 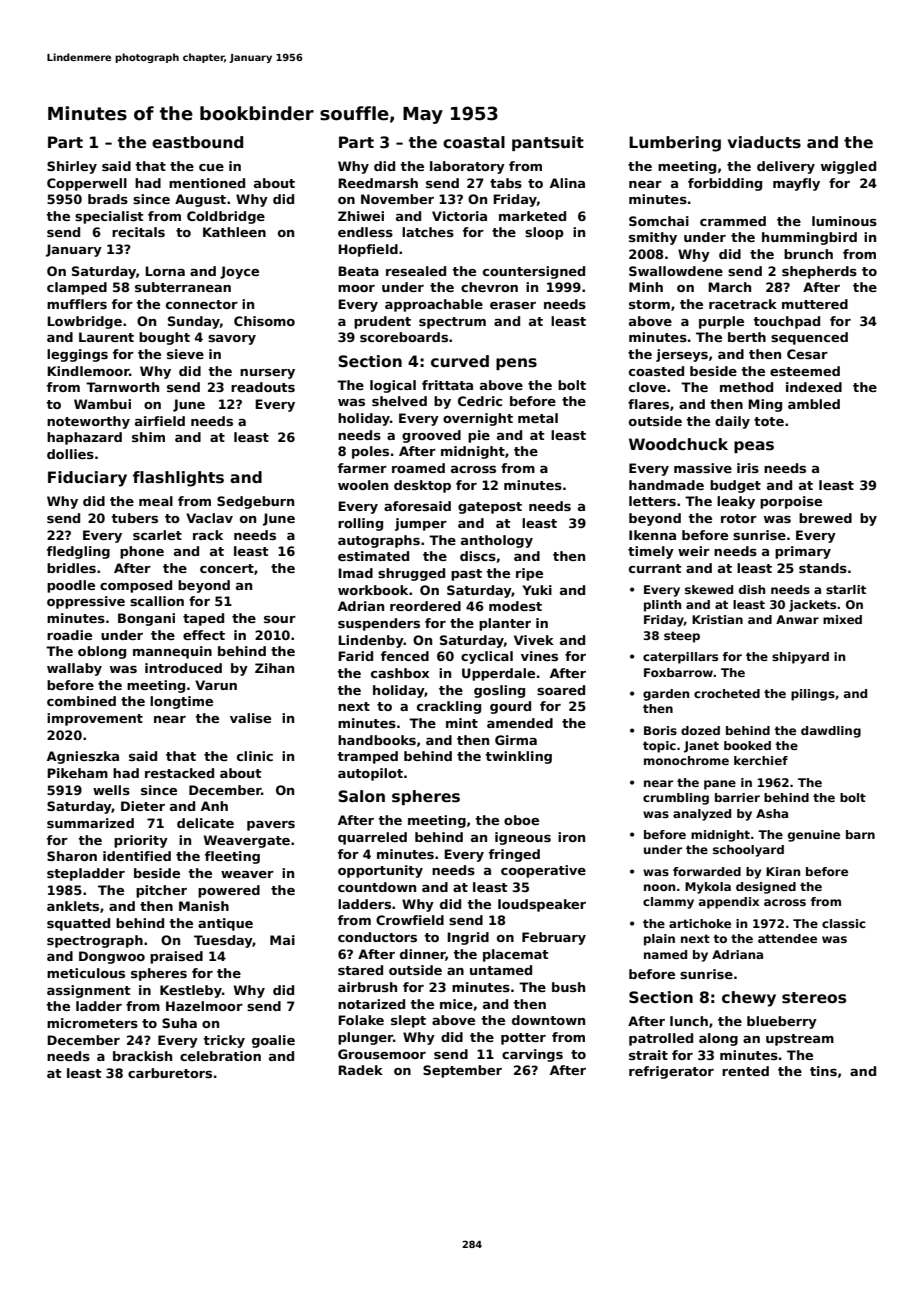 I want to click on noteworthy, so click(x=88, y=422).
